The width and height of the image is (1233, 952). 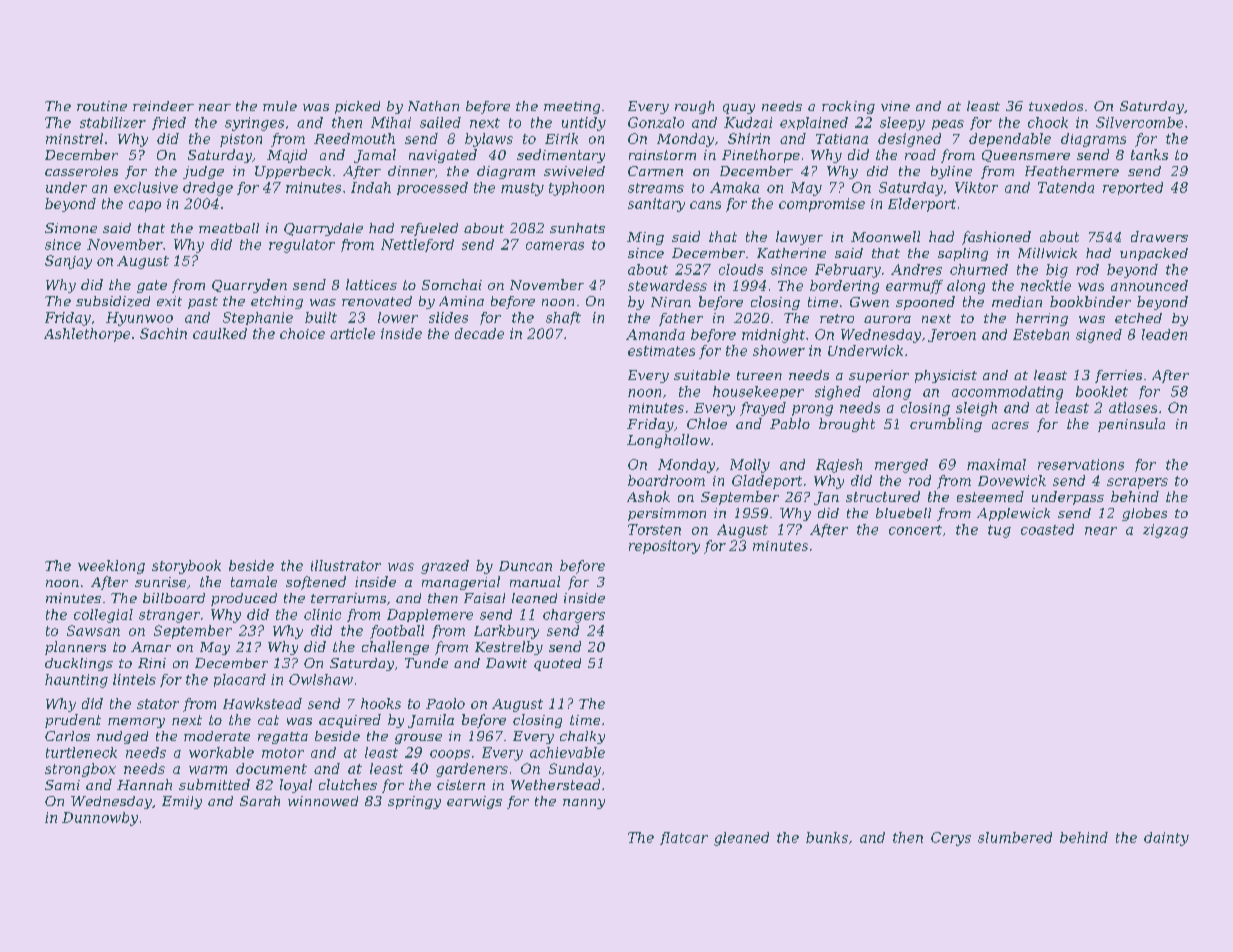 I want to click on Longhollow, so click(x=668, y=441).
